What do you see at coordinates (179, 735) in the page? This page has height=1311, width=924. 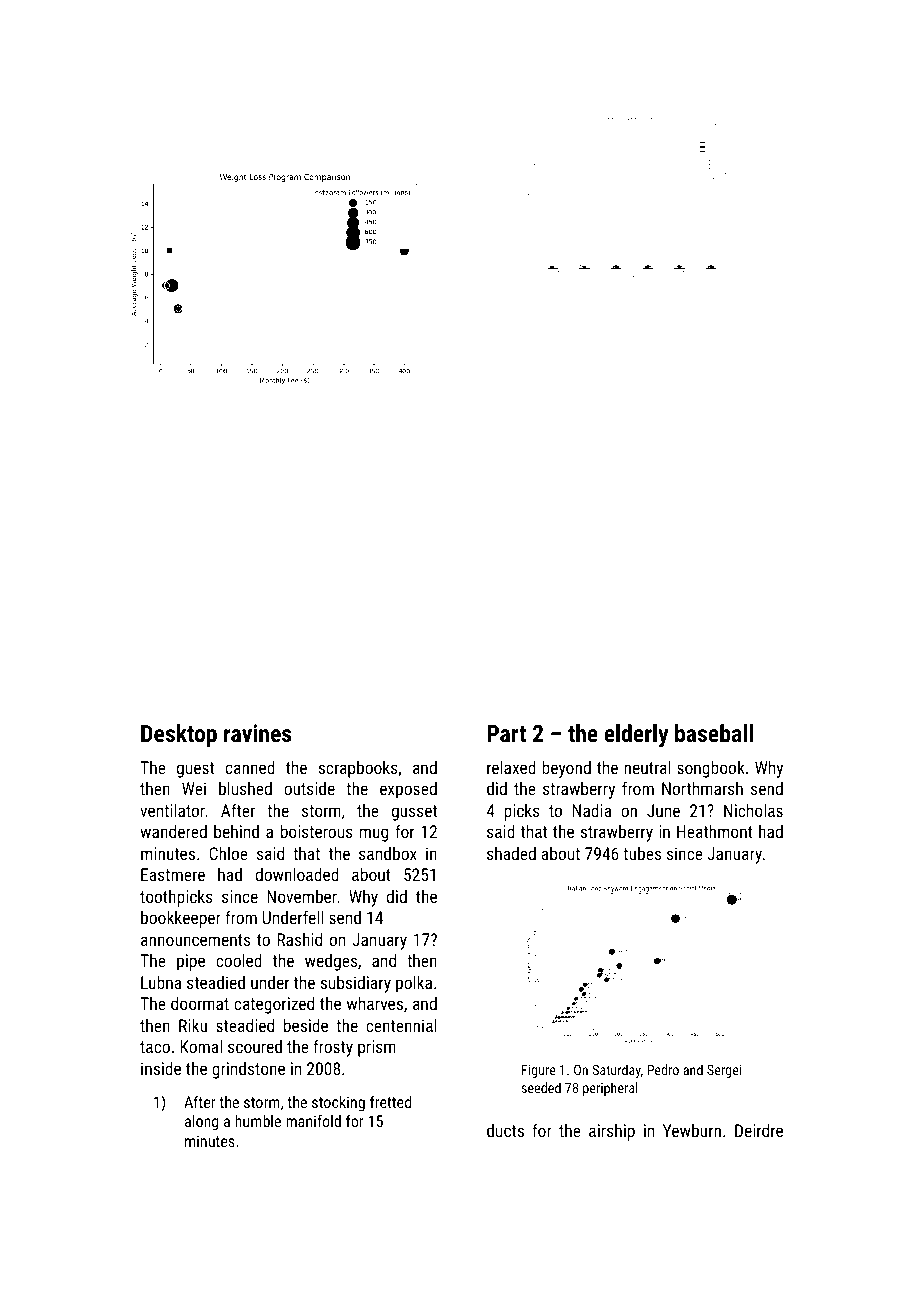 I see `Desktop` at bounding box center [179, 735].
